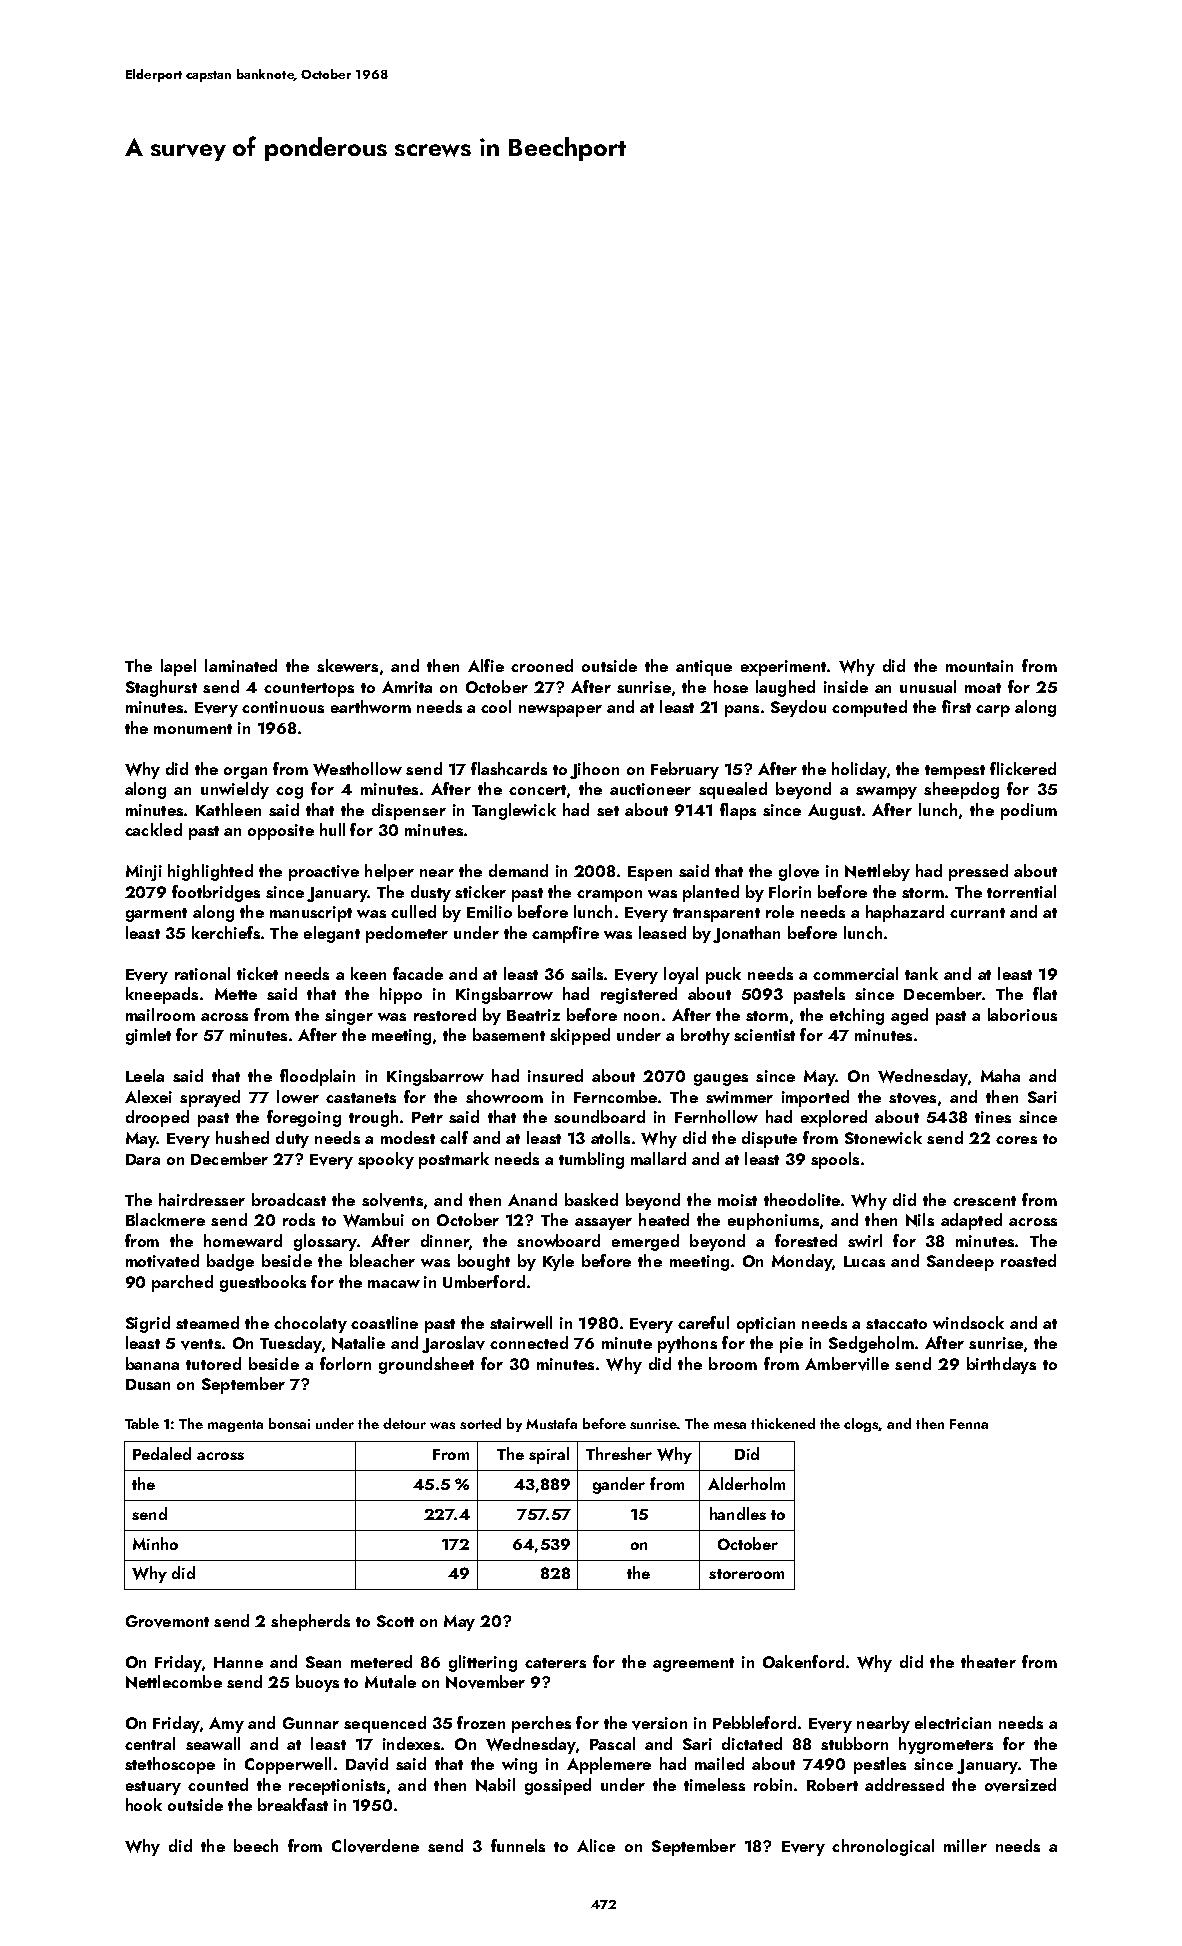 The width and height of the screenshot is (1182, 1946). What do you see at coordinates (293, 1804) in the screenshot?
I see `breakfast` at bounding box center [293, 1804].
